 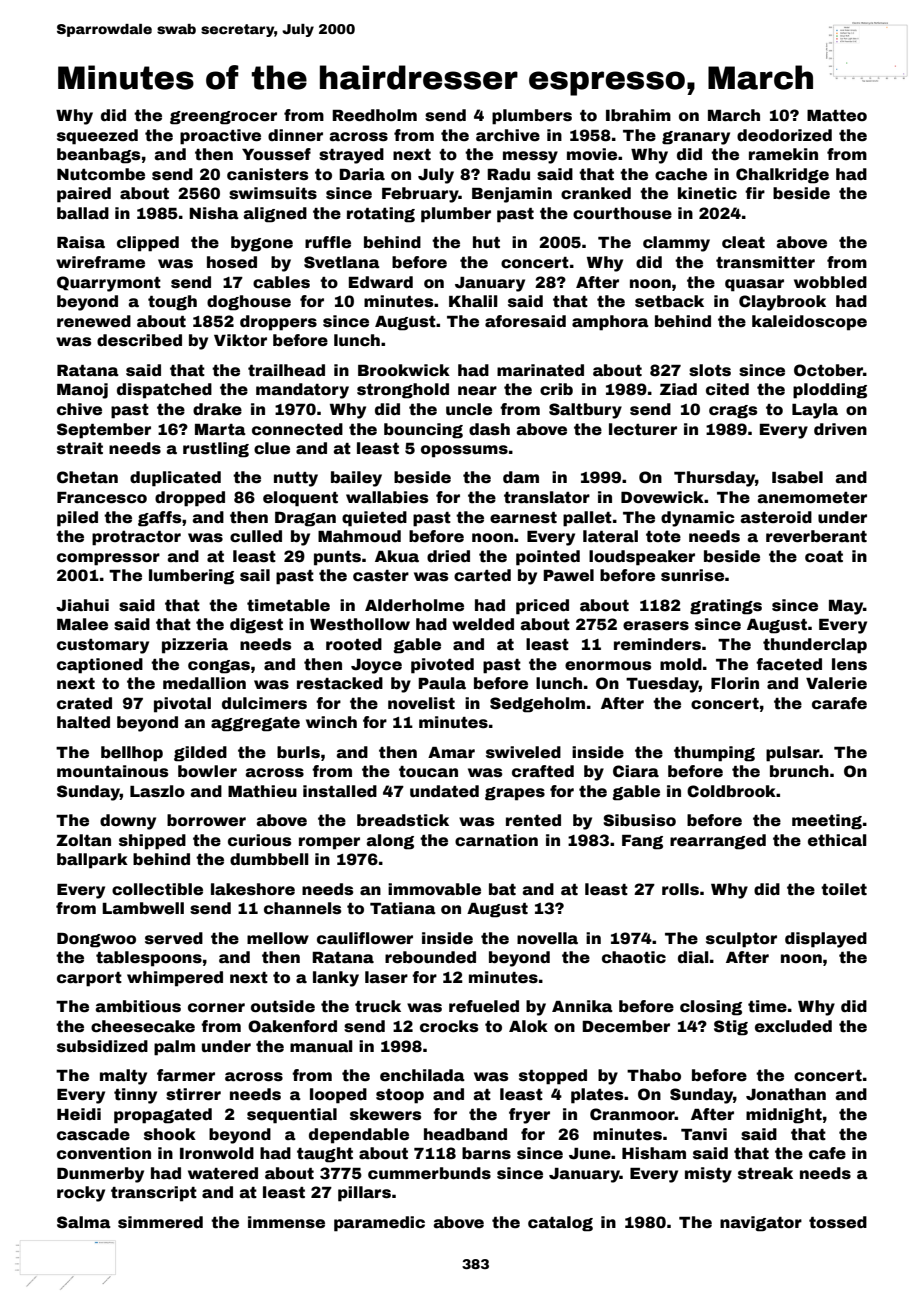 I want to click on Khalil, so click(x=473, y=301).
